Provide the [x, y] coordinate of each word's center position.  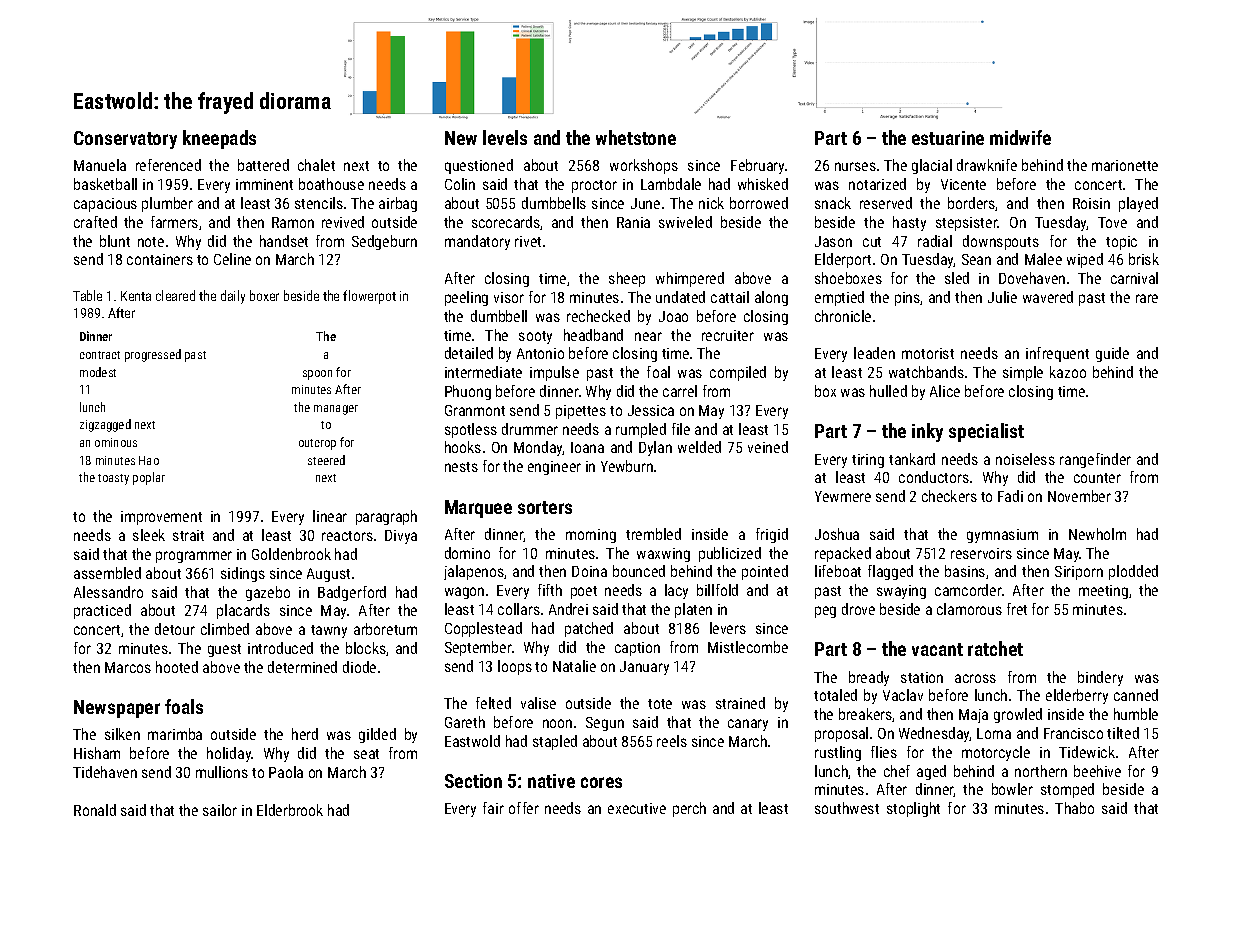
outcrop [317, 444]
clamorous [969, 609]
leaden [874, 353]
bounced [639, 571]
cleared [175, 295]
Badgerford [352, 593]
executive [637, 808]
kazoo [1068, 372]
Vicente [963, 184]
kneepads [219, 139]
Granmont [475, 410]
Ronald [95, 810]
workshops [644, 166]
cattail [730, 297]
